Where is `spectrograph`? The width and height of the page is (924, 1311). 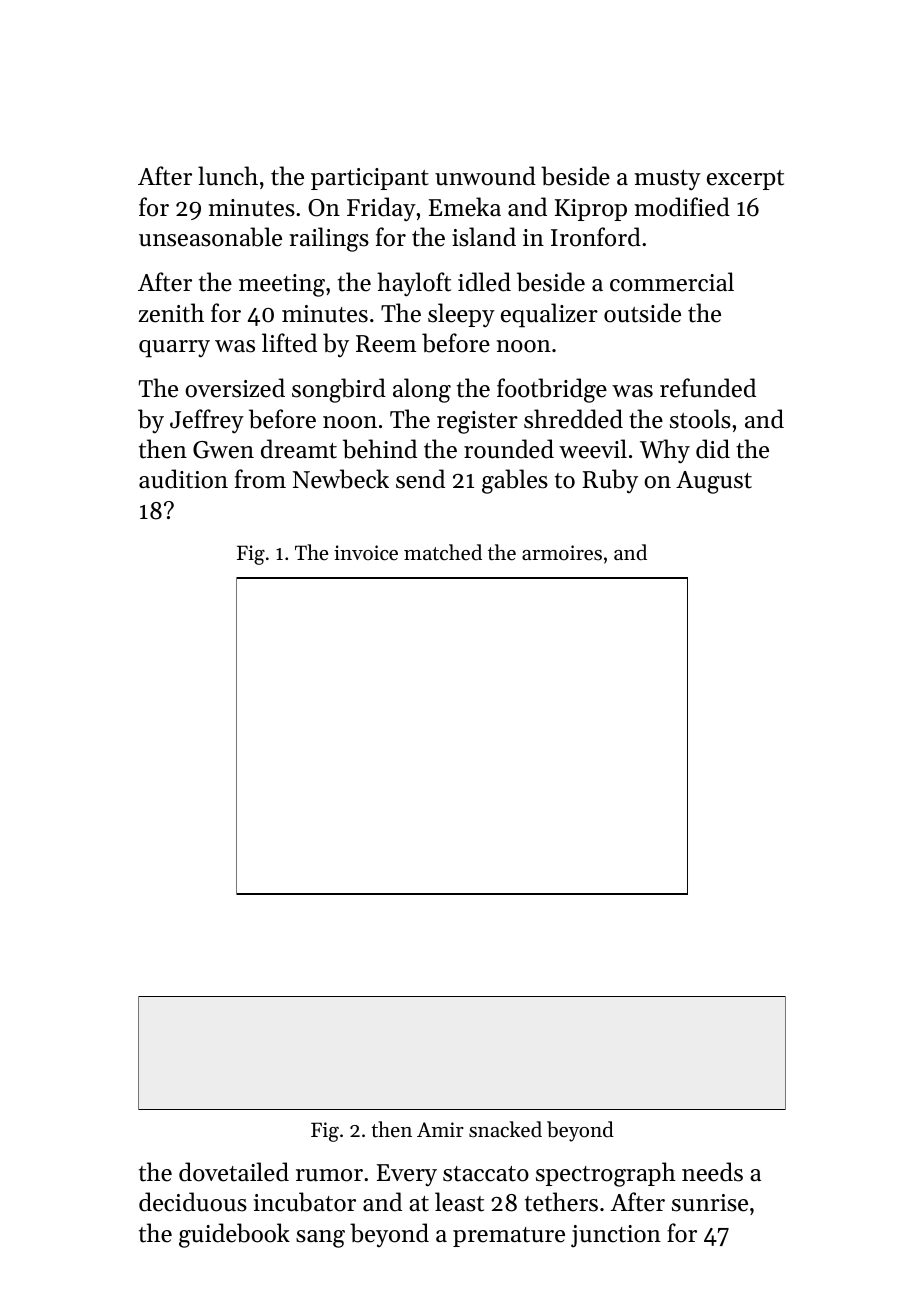
spectrograph is located at coordinates (606, 1174).
